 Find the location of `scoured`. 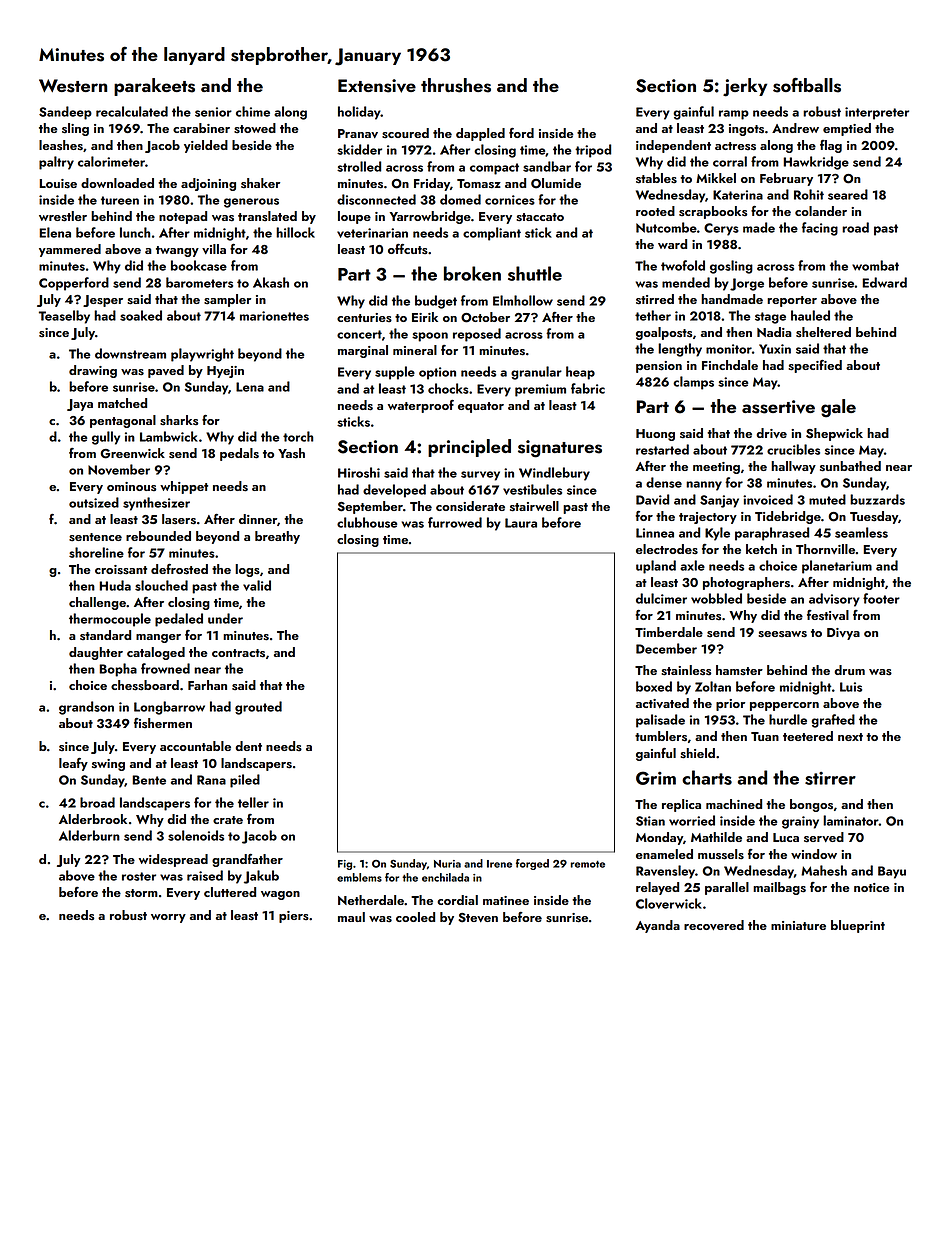

scoured is located at coordinates (405, 133).
